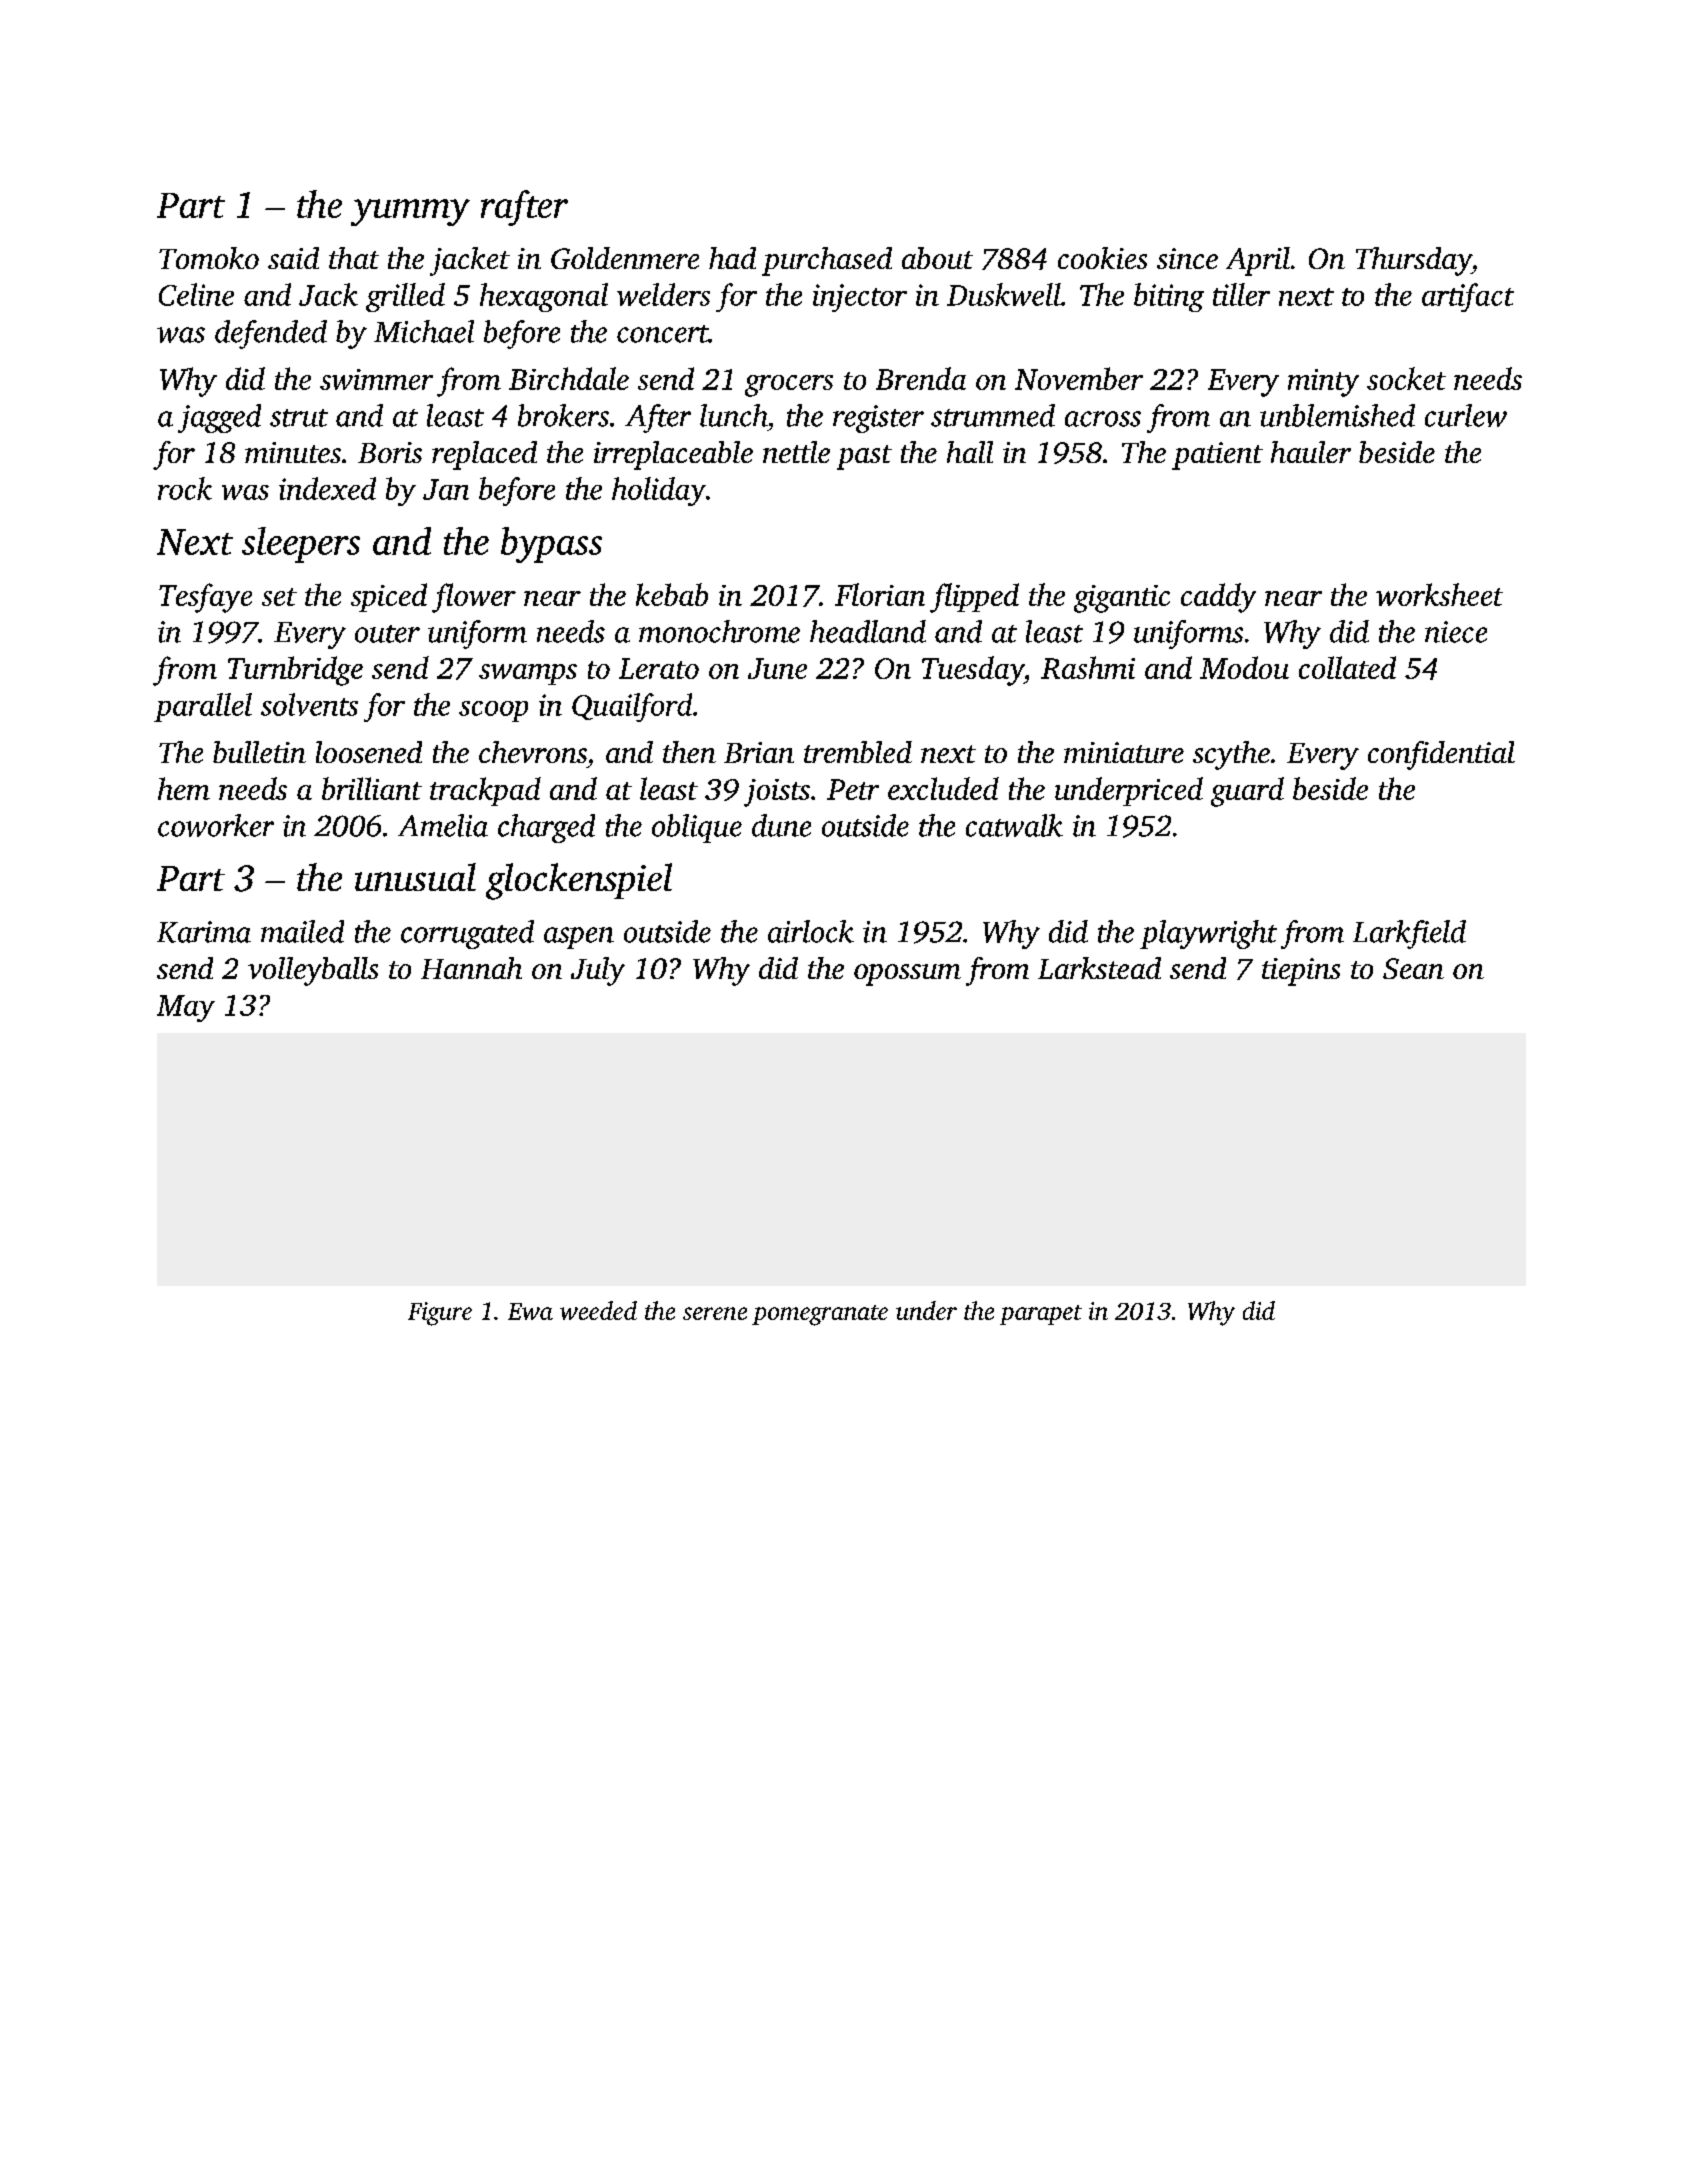 This screenshot has height=2178, width=1683. What do you see at coordinates (415, 877) in the screenshot?
I see `unusual` at bounding box center [415, 877].
